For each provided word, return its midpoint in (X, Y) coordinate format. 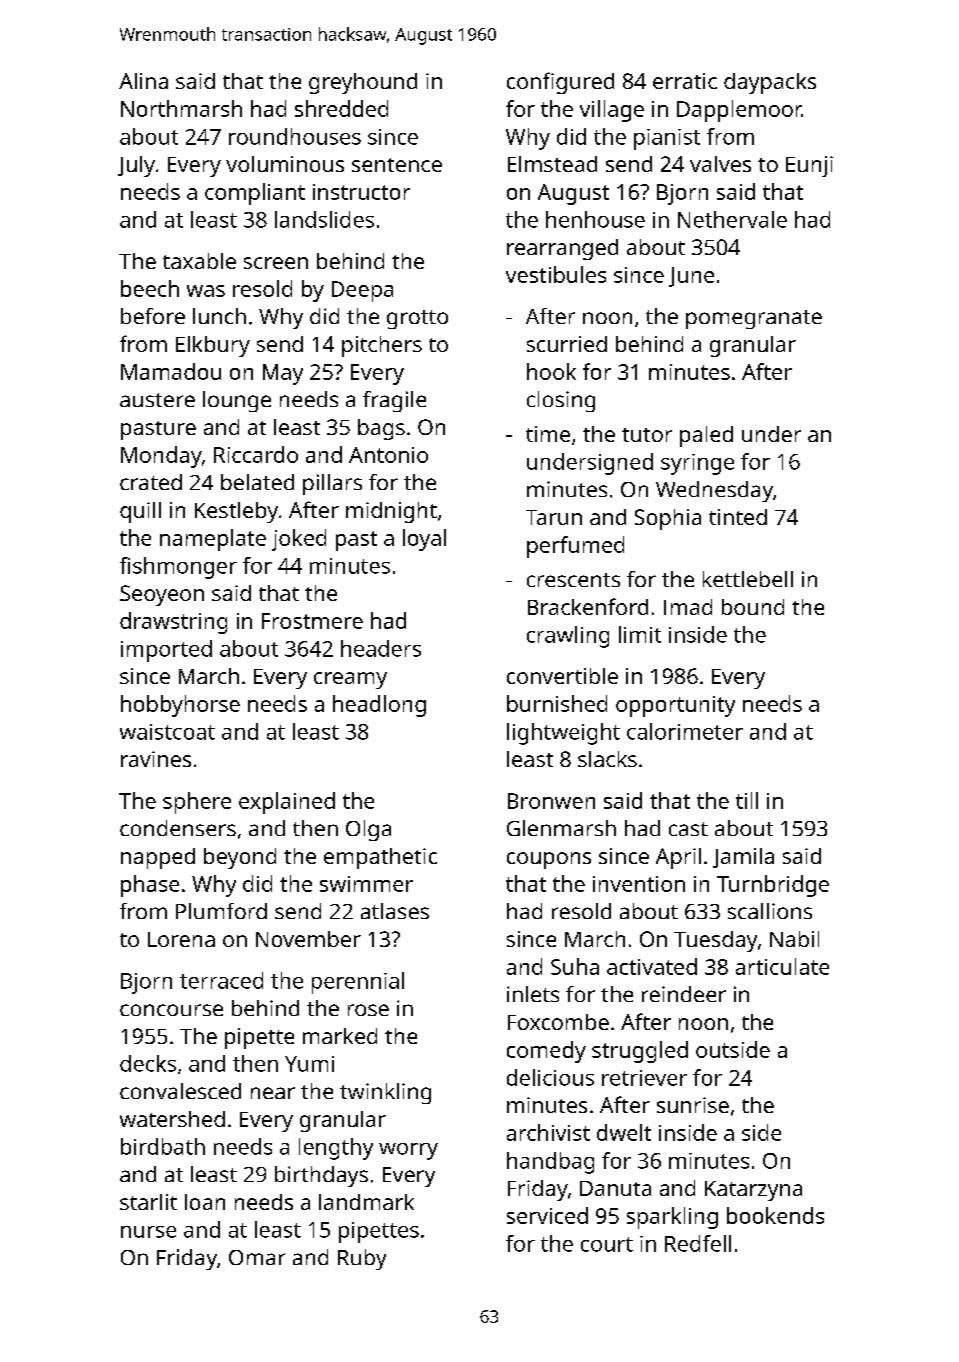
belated (257, 482)
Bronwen (551, 801)
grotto (417, 319)
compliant (255, 194)
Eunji (809, 166)
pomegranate (754, 319)
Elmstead (552, 164)
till (747, 800)
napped (158, 858)
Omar (257, 1257)
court (607, 1244)
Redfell (698, 1243)
